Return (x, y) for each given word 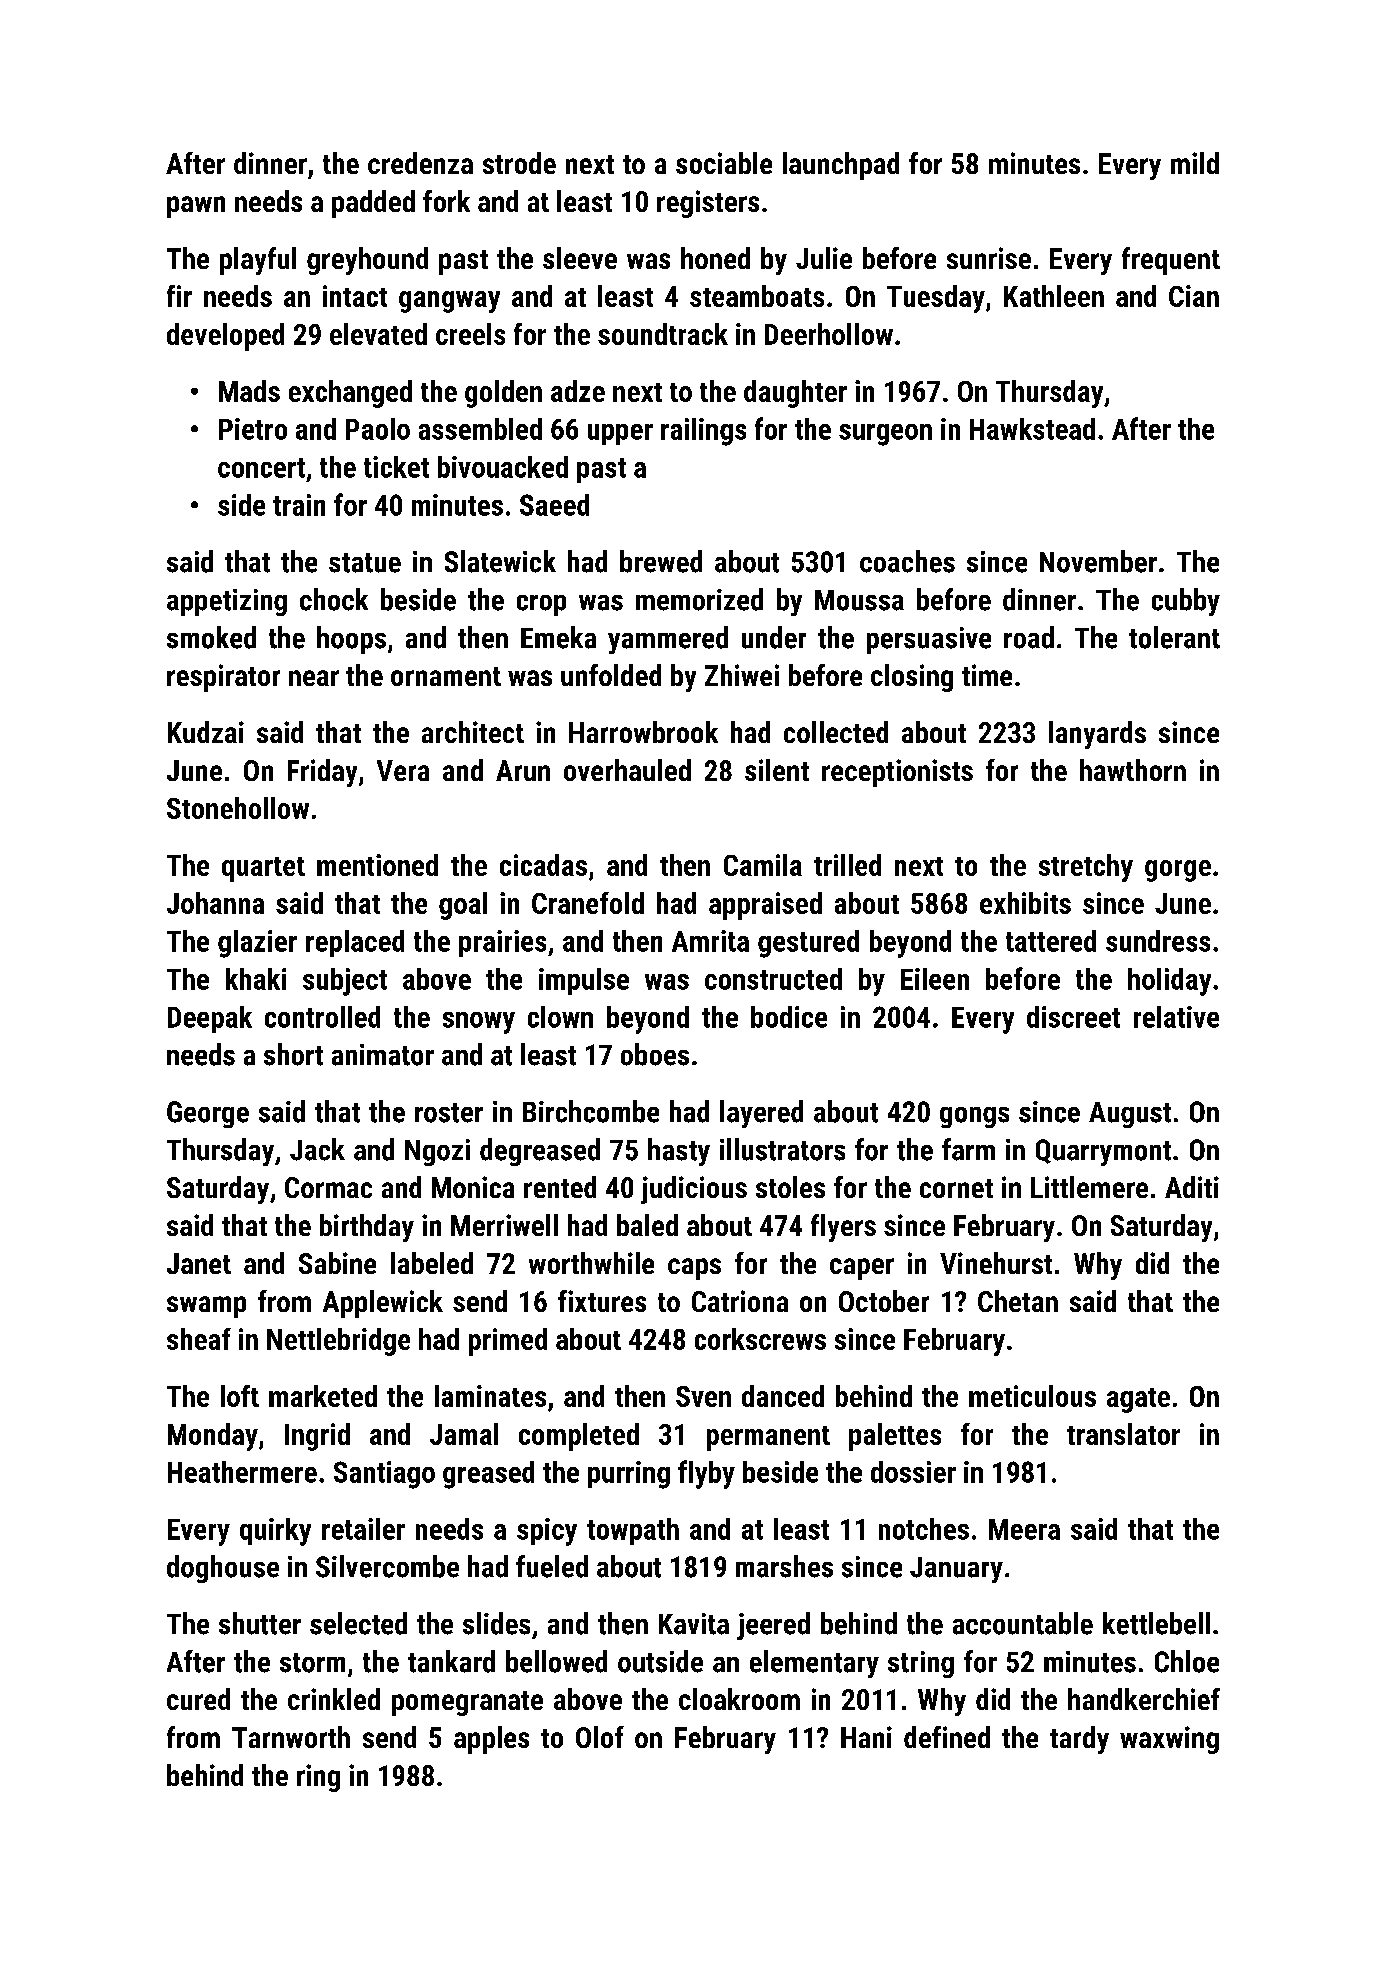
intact (355, 296)
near (314, 678)
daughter (795, 394)
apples (491, 1740)
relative (1176, 1017)
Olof (600, 1737)
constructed (773, 979)
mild (1195, 163)
